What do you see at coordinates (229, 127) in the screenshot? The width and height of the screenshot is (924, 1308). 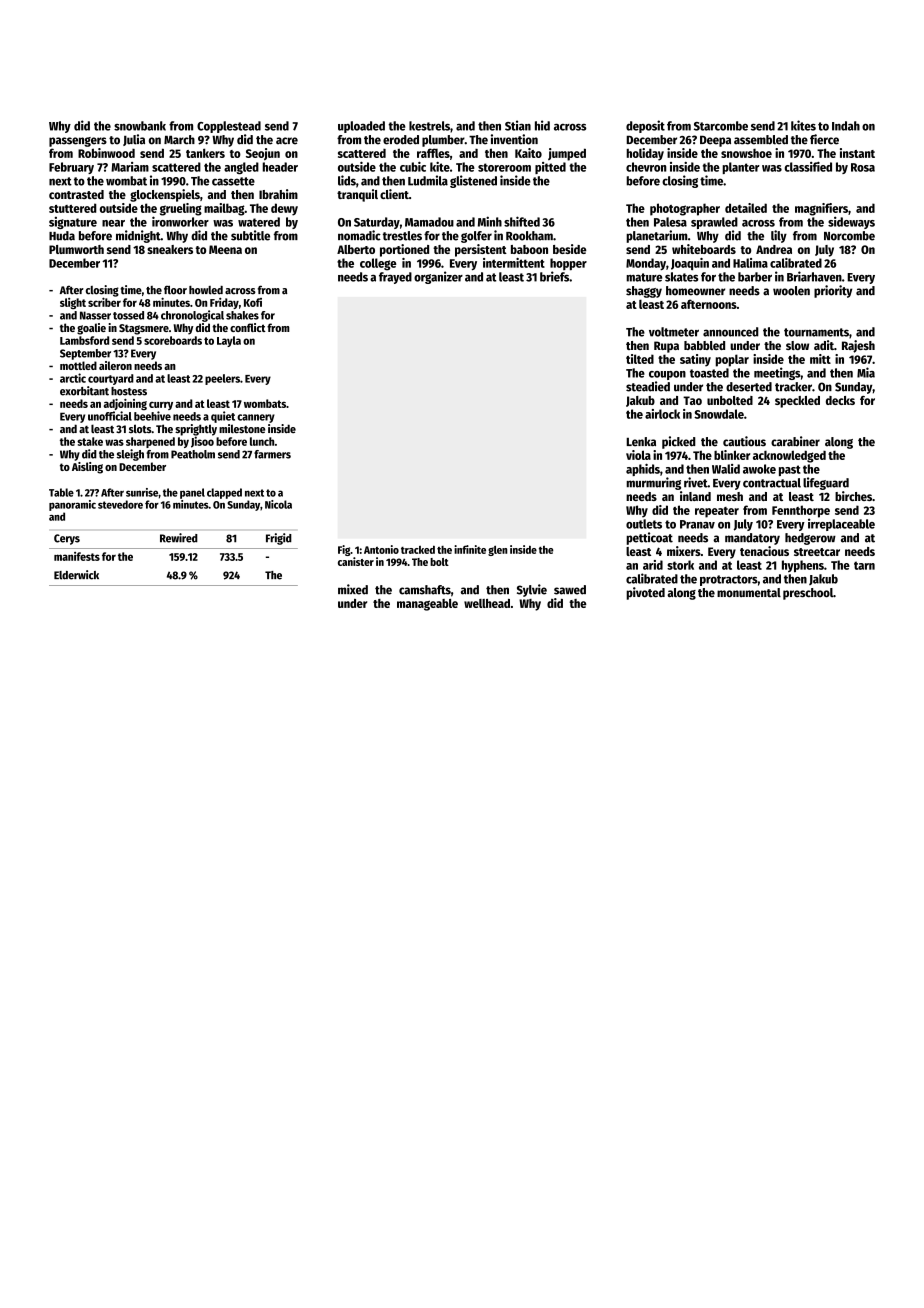 I see `Copplestead` at bounding box center [229, 127].
